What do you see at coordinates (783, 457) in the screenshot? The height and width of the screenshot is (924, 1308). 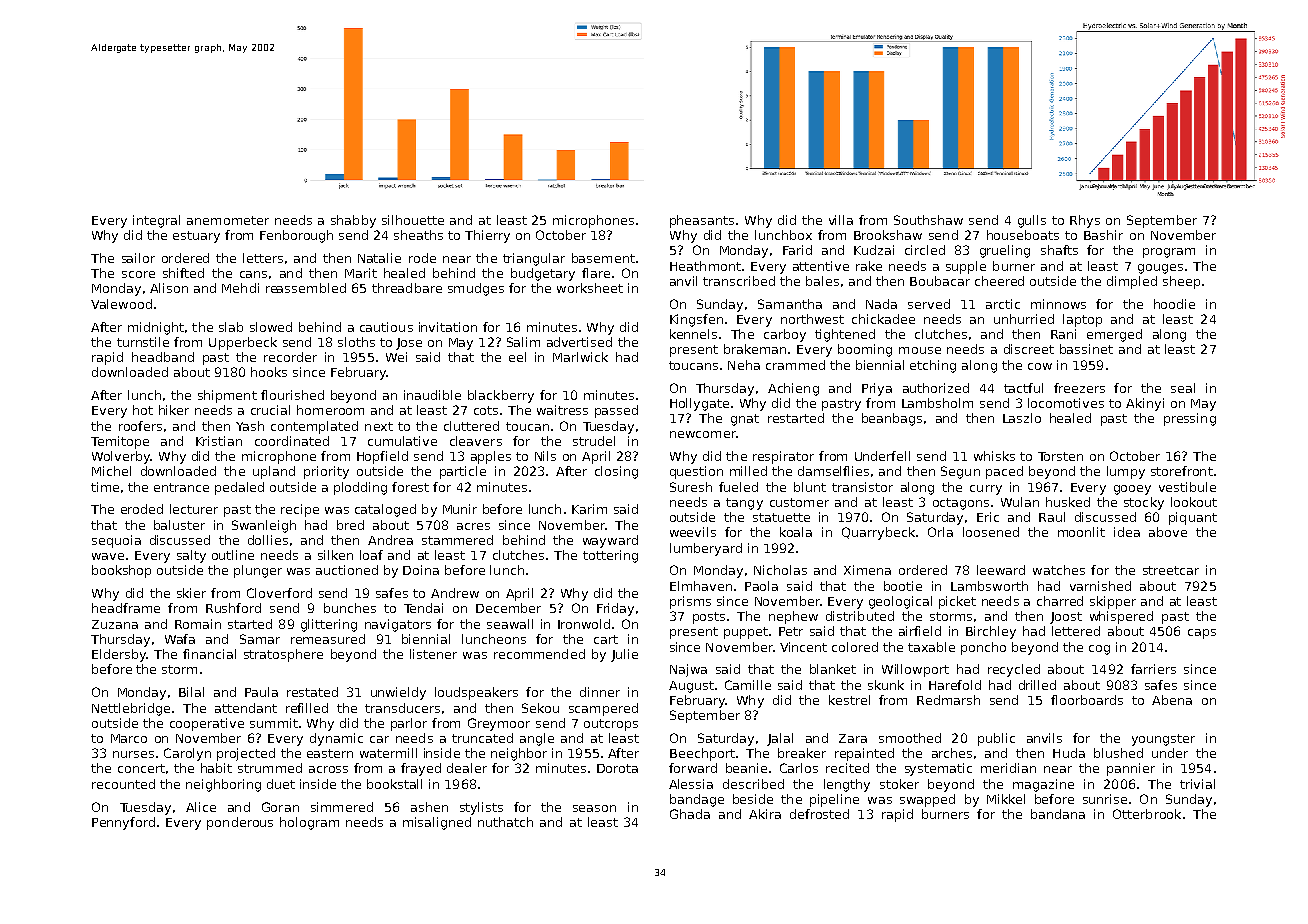 I see `respirator` at bounding box center [783, 457].
